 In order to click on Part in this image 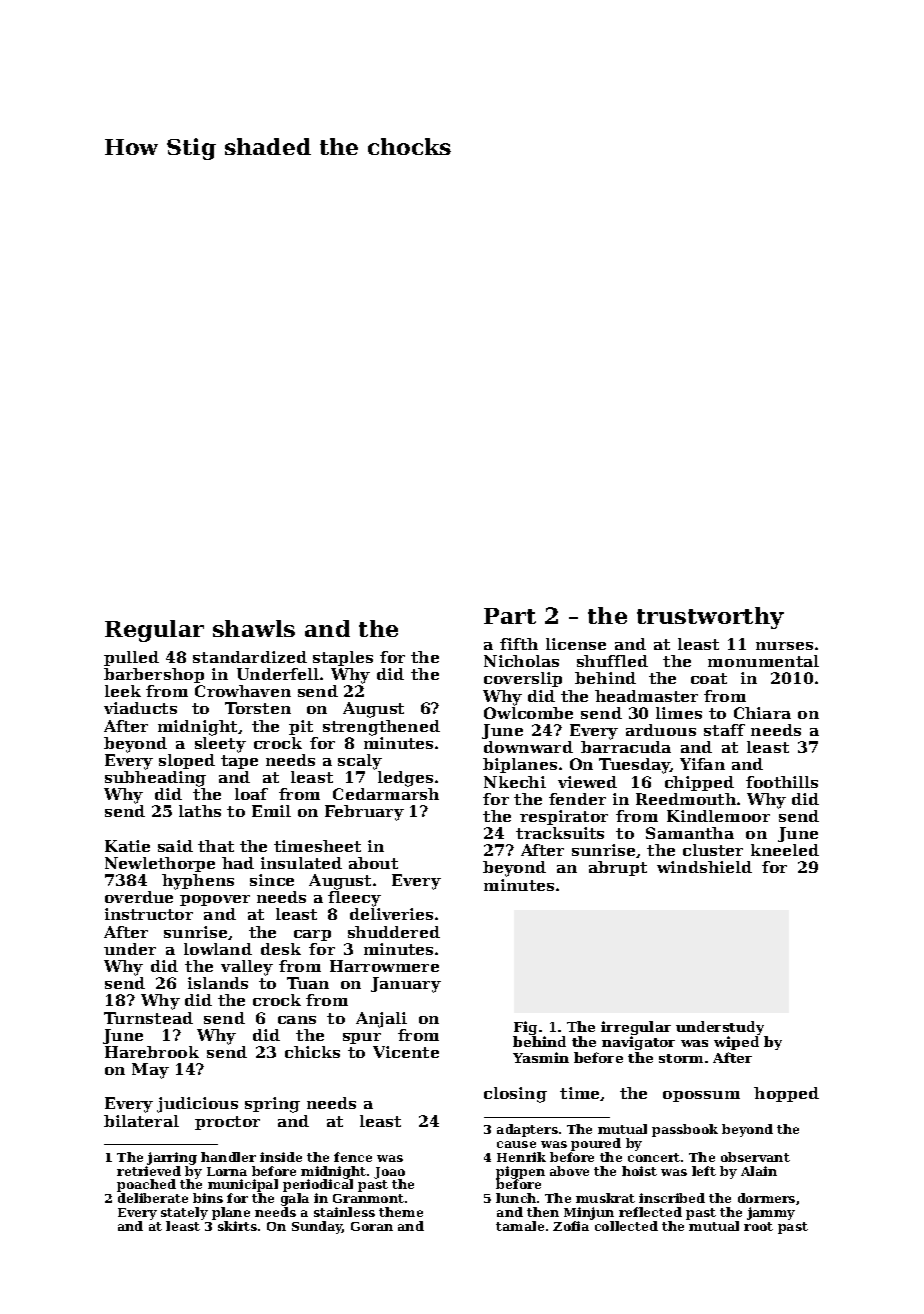, I will do `click(510, 616)`.
